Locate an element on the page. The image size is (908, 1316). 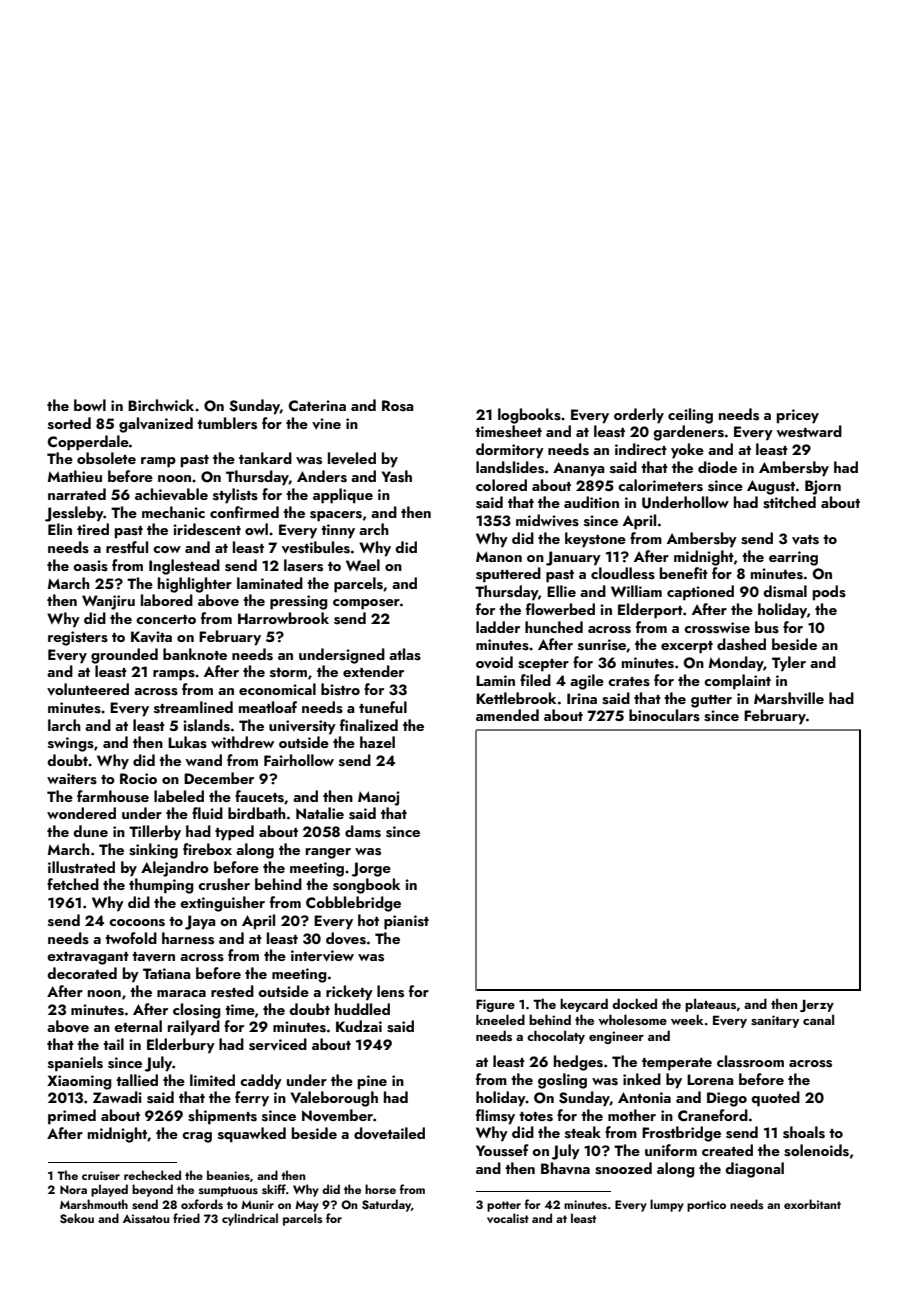
pricey is located at coordinates (798, 416).
